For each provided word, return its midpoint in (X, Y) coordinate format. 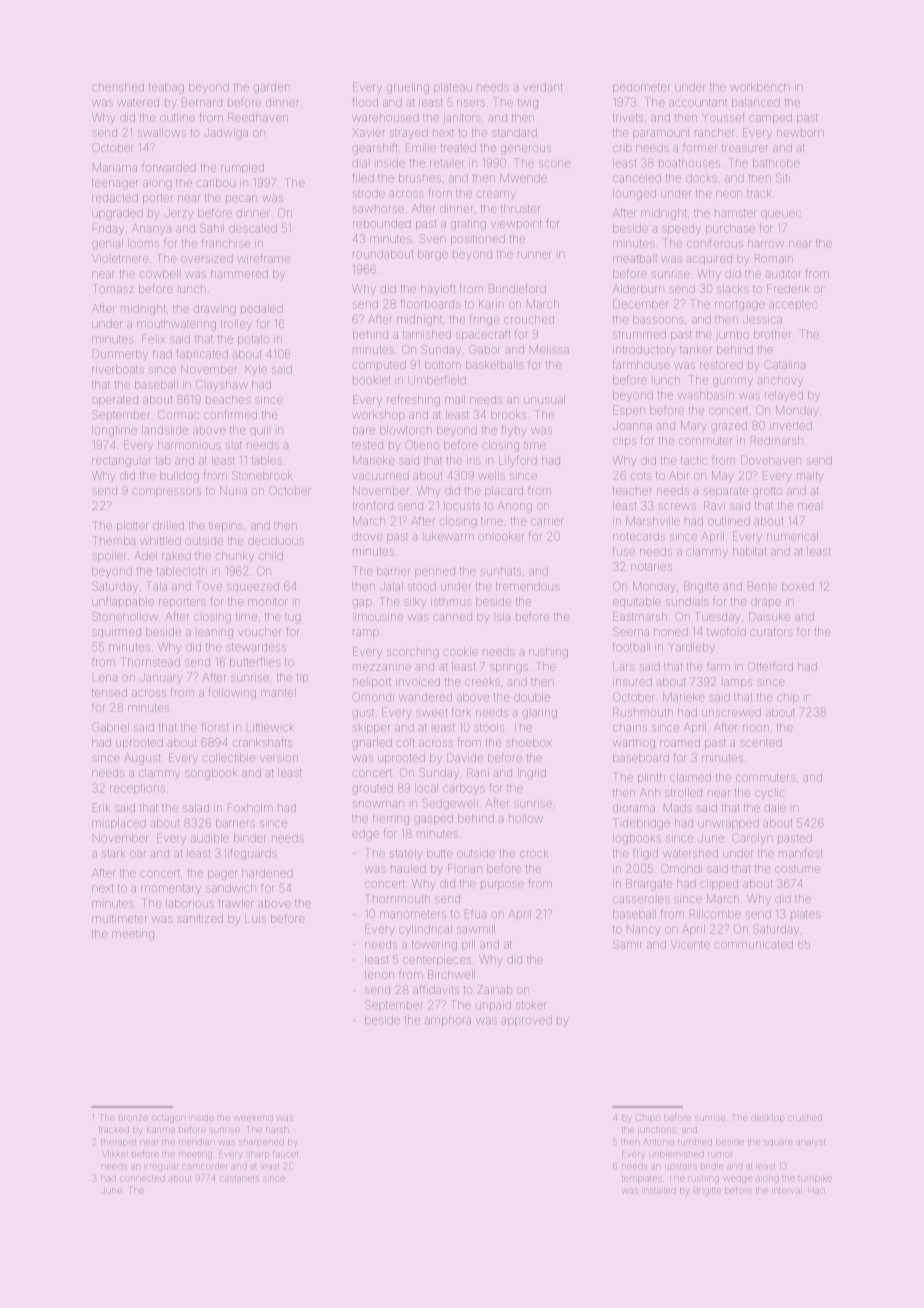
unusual (544, 399)
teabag (166, 88)
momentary (171, 889)
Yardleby (691, 648)
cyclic (769, 794)
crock (534, 853)
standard (514, 132)
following (232, 693)
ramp (366, 633)
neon (729, 194)
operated (115, 401)
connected (142, 1179)
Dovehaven (771, 460)
